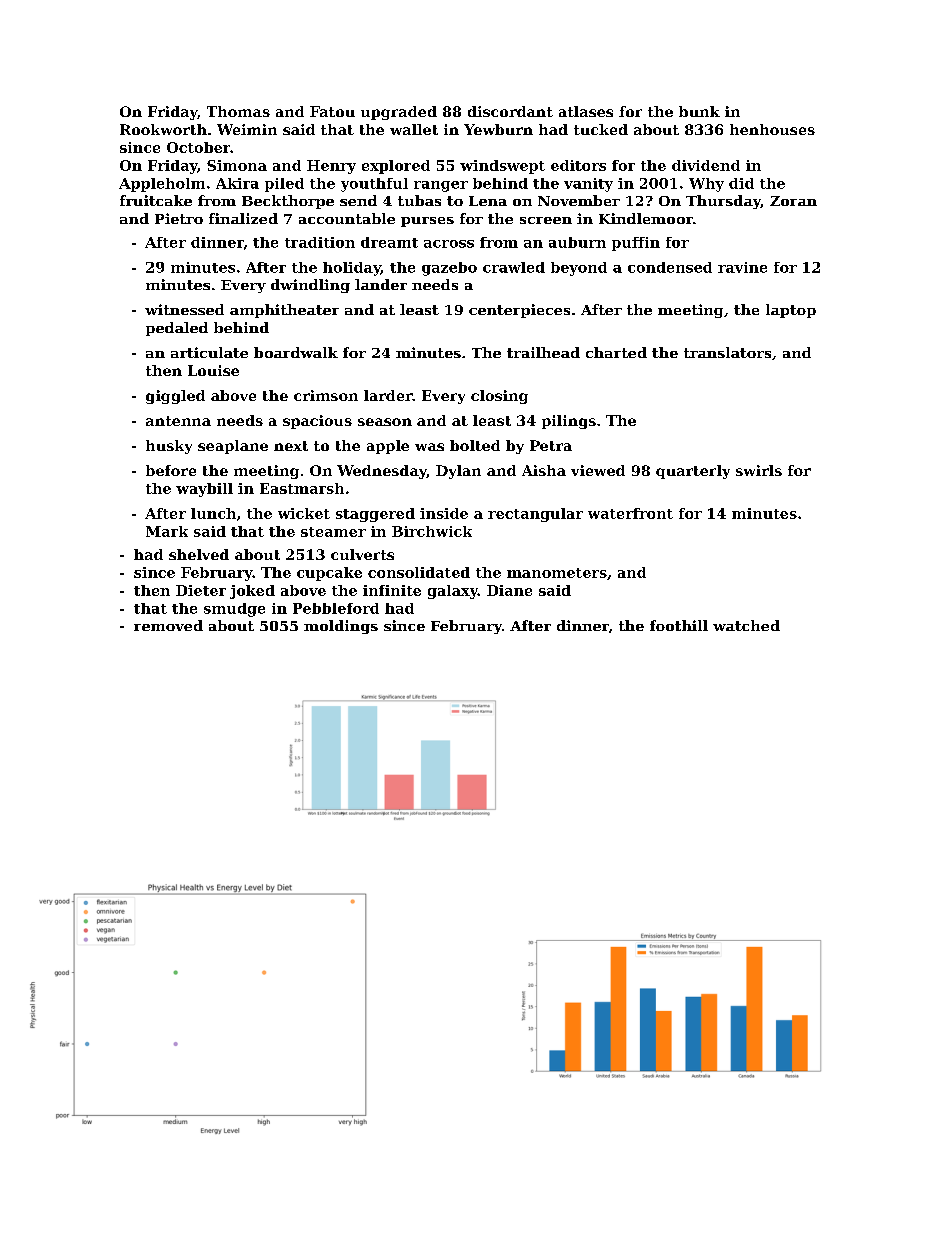  I want to click on galaxy, so click(453, 592).
